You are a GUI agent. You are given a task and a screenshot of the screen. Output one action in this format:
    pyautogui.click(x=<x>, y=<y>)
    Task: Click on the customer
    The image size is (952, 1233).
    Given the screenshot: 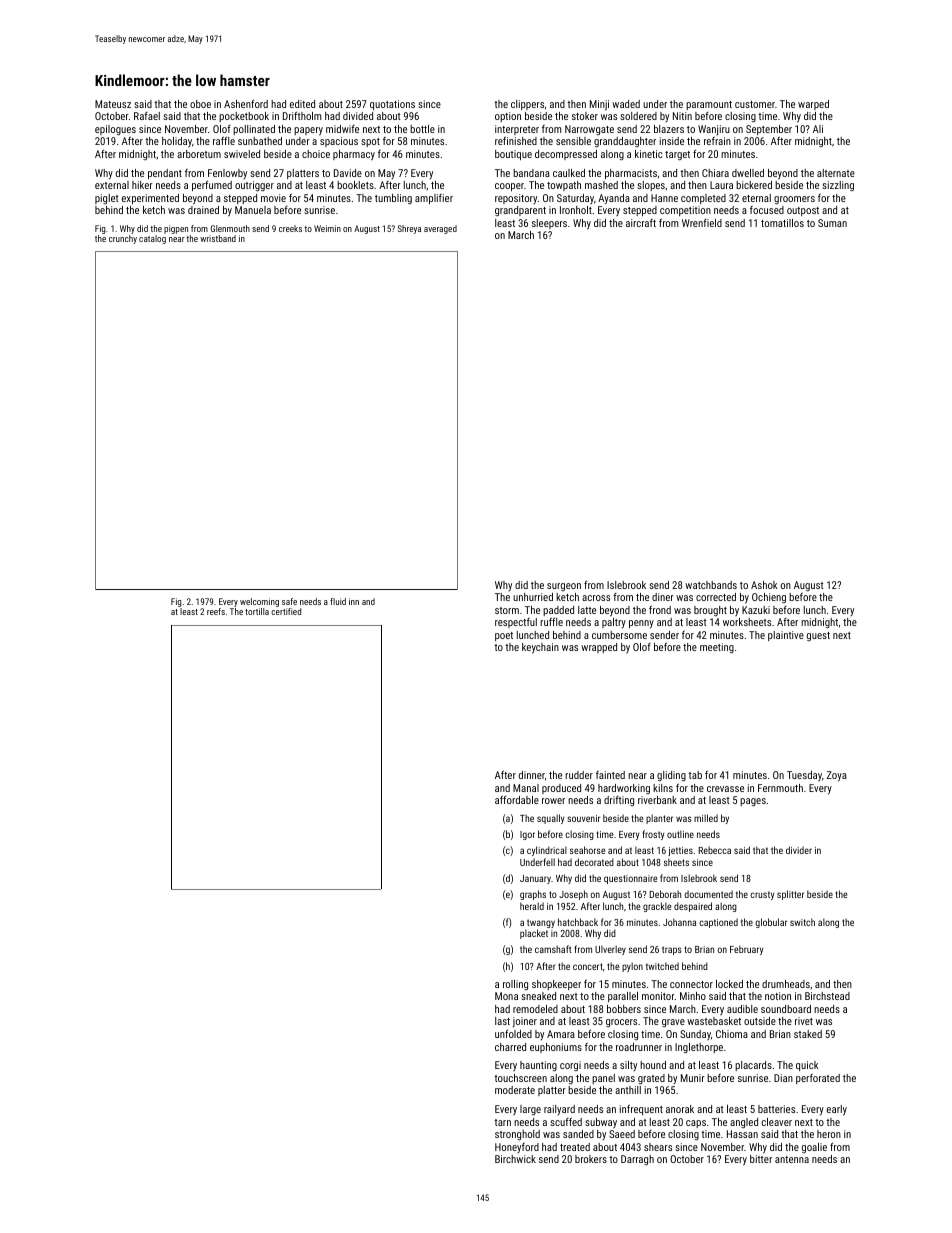 What is the action you would take?
    pyautogui.click(x=755, y=104)
